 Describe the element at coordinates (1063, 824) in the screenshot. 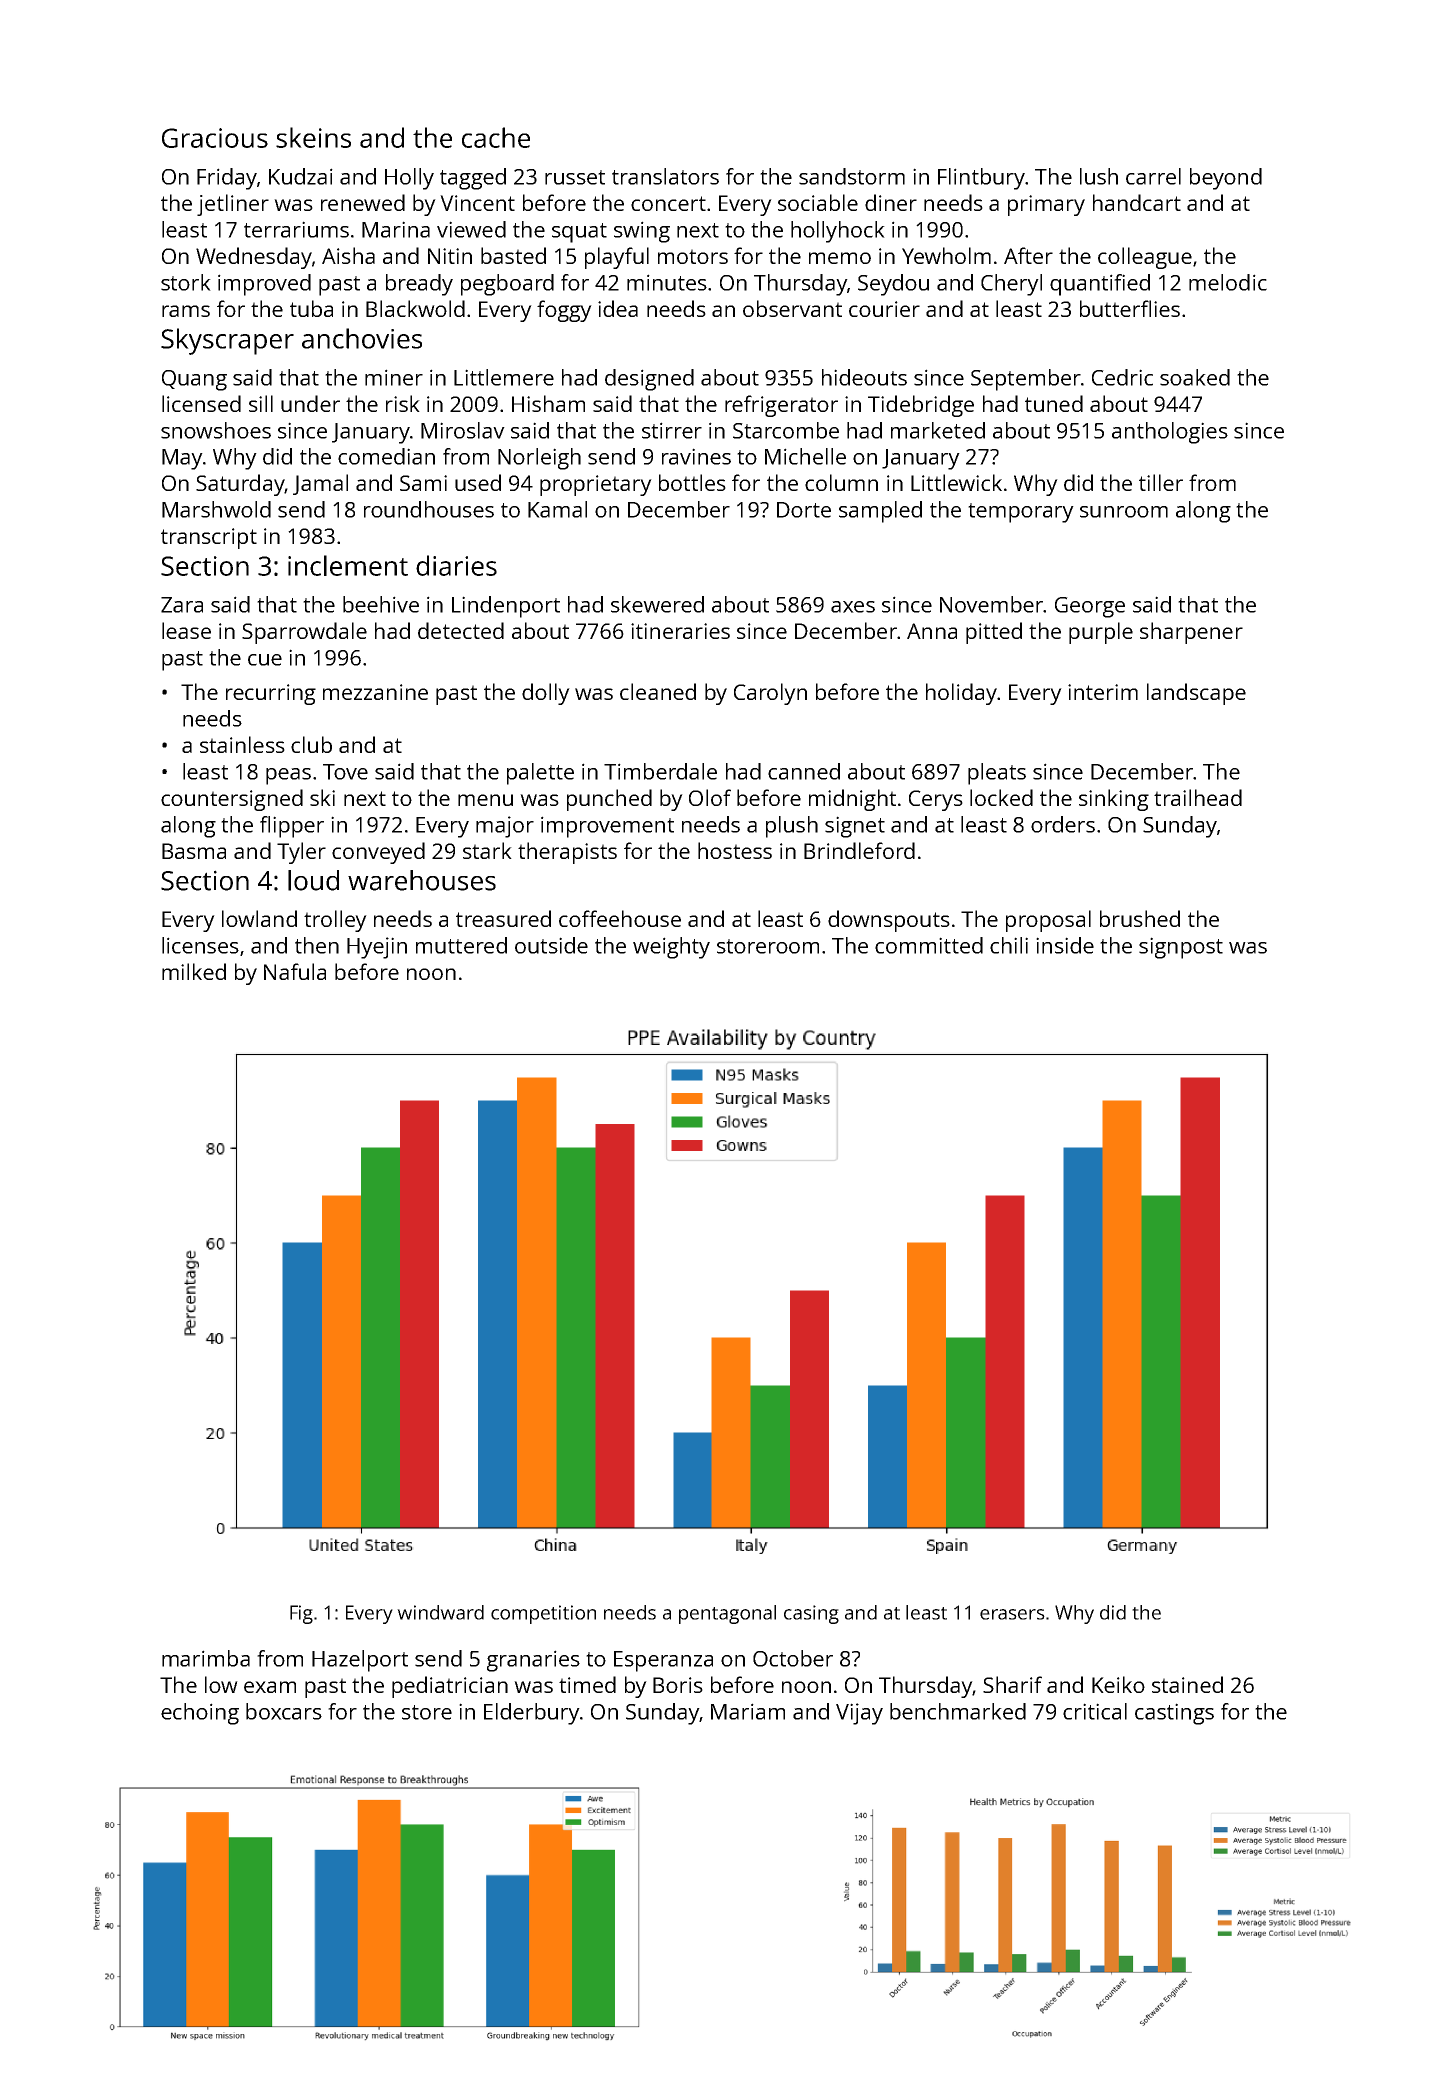

I see `orders` at that location.
